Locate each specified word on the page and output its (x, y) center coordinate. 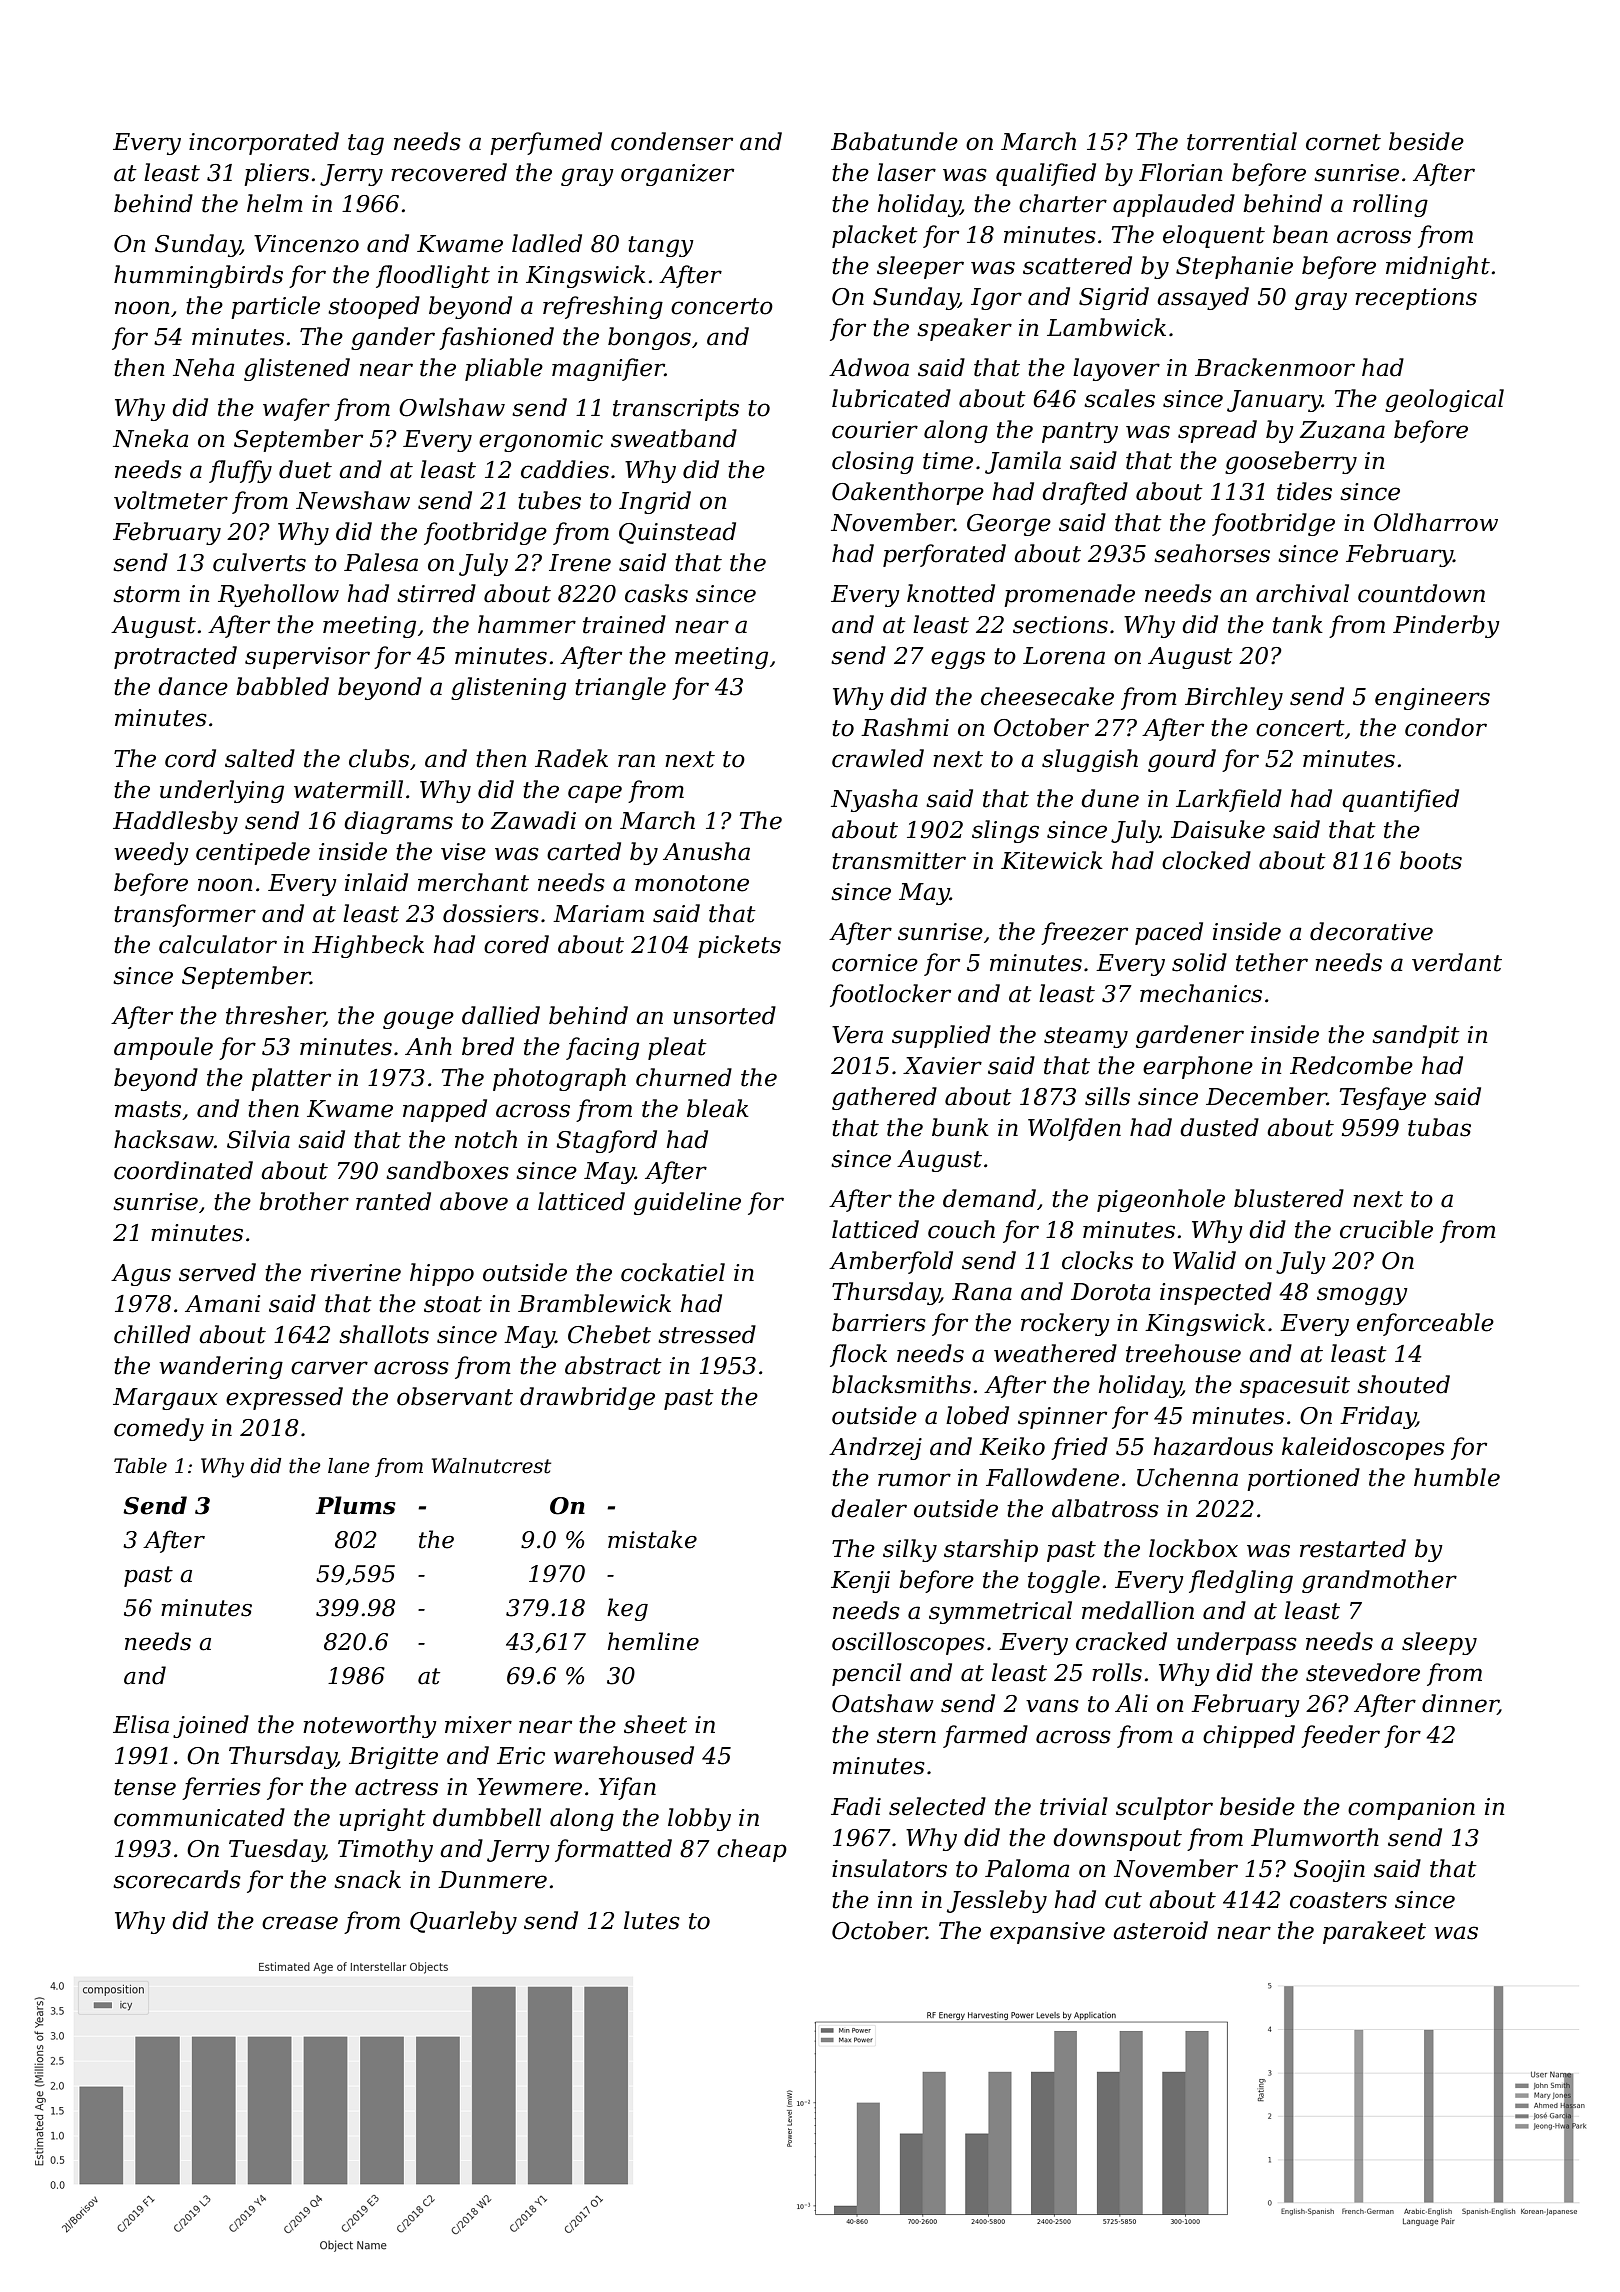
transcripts (676, 410)
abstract (613, 1365)
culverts (259, 562)
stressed (707, 1334)
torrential (1242, 141)
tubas (1439, 1127)
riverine (356, 1273)
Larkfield (1229, 800)
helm (275, 203)
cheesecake (1047, 696)
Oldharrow (1436, 522)
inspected (1216, 1293)
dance (193, 686)
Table (140, 1466)
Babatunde (894, 141)
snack (367, 1879)
